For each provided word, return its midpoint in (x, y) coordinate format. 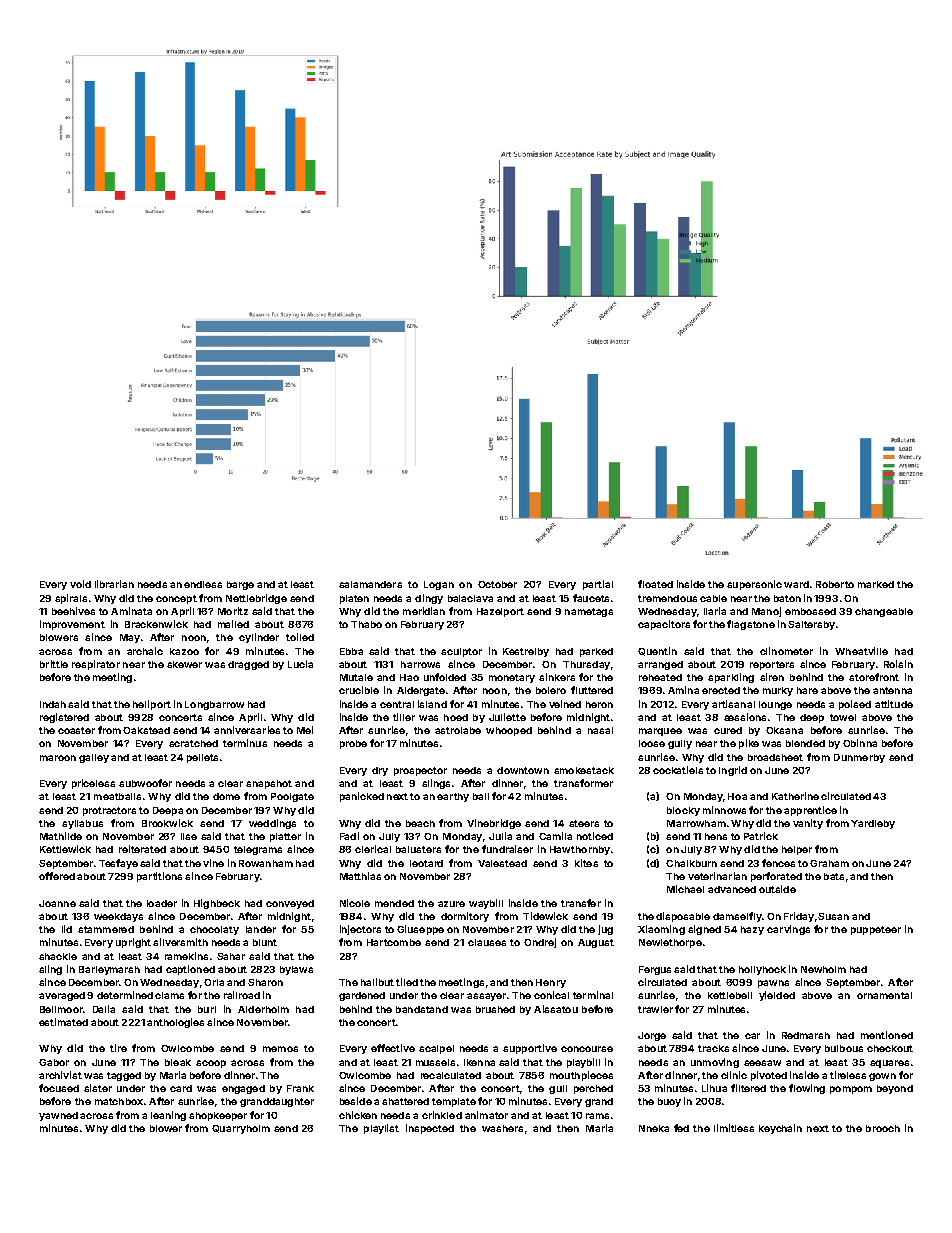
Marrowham (696, 823)
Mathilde (61, 836)
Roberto (835, 584)
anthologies (175, 1023)
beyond (895, 1089)
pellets (202, 758)
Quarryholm (241, 1129)
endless (203, 584)
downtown (523, 770)
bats (834, 876)
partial (598, 585)
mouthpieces (581, 1076)
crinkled (442, 1115)
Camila (555, 836)
